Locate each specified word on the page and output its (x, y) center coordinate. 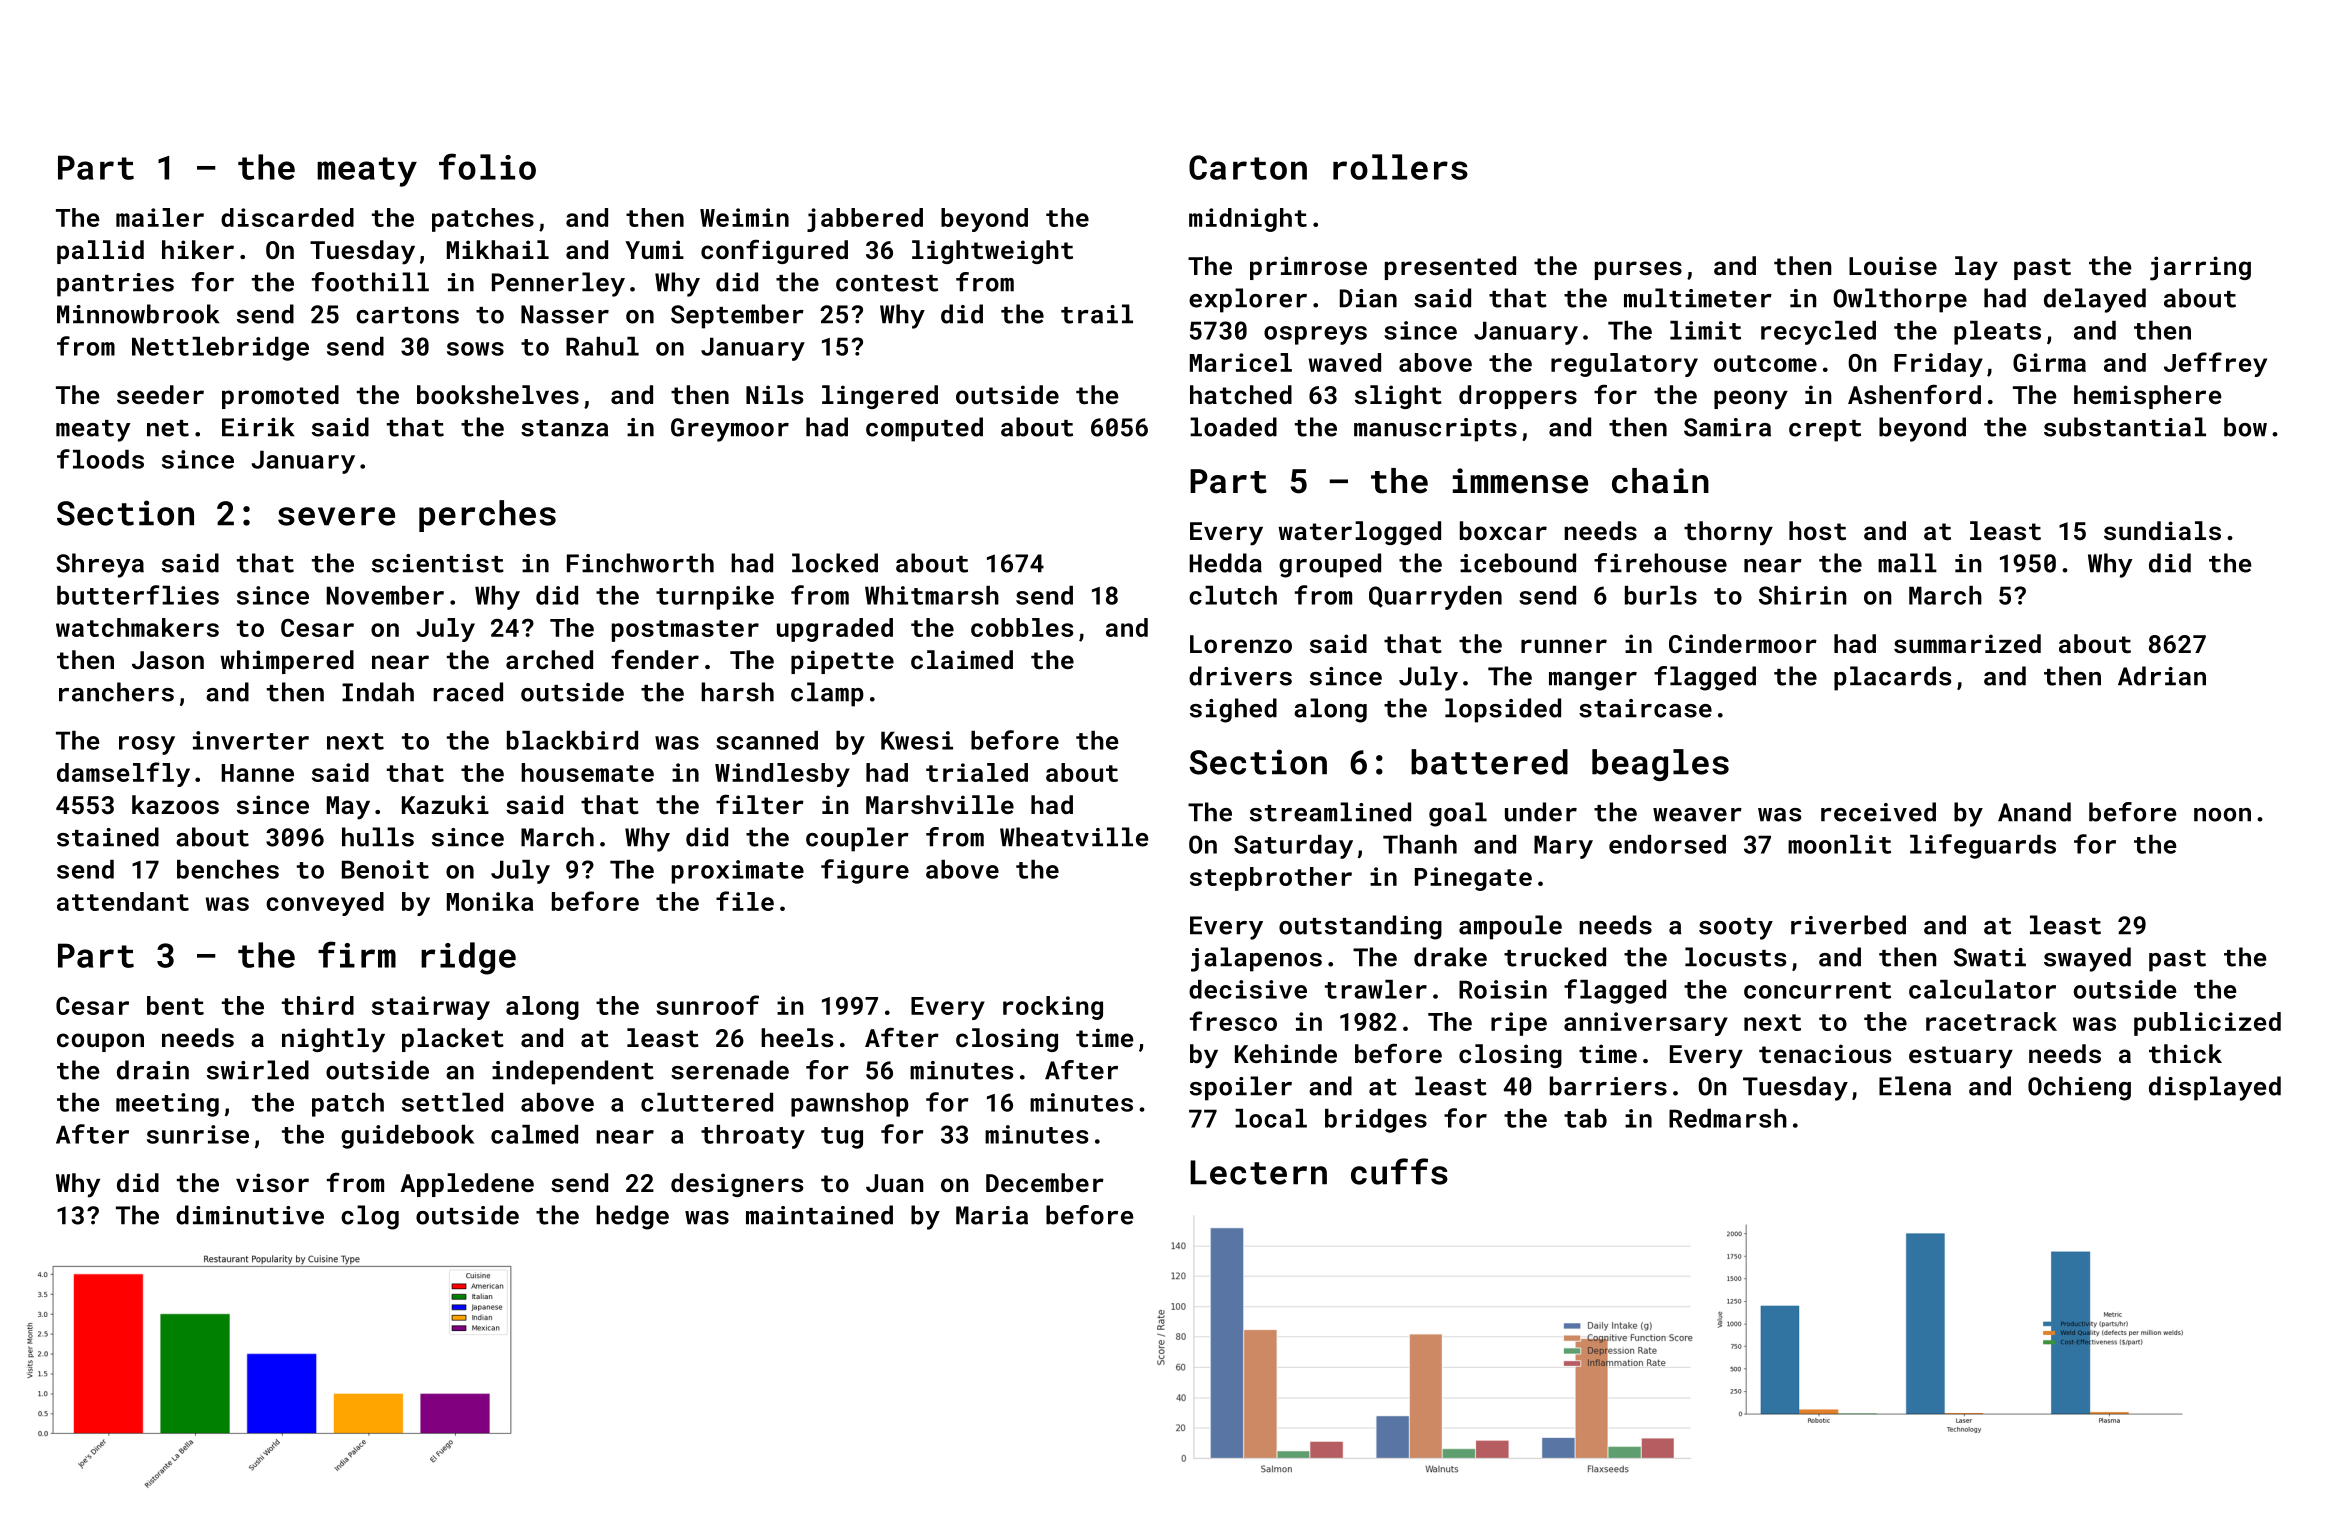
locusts (1735, 957)
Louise (1893, 265)
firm (357, 954)
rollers (1400, 167)
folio (487, 166)
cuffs (1399, 1171)
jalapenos (1256, 959)
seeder (160, 394)
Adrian (2162, 676)
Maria (992, 1215)
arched (549, 659)
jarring (2200, 268)
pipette (842, 662)
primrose (1308, 268)
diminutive (250, 1215)
